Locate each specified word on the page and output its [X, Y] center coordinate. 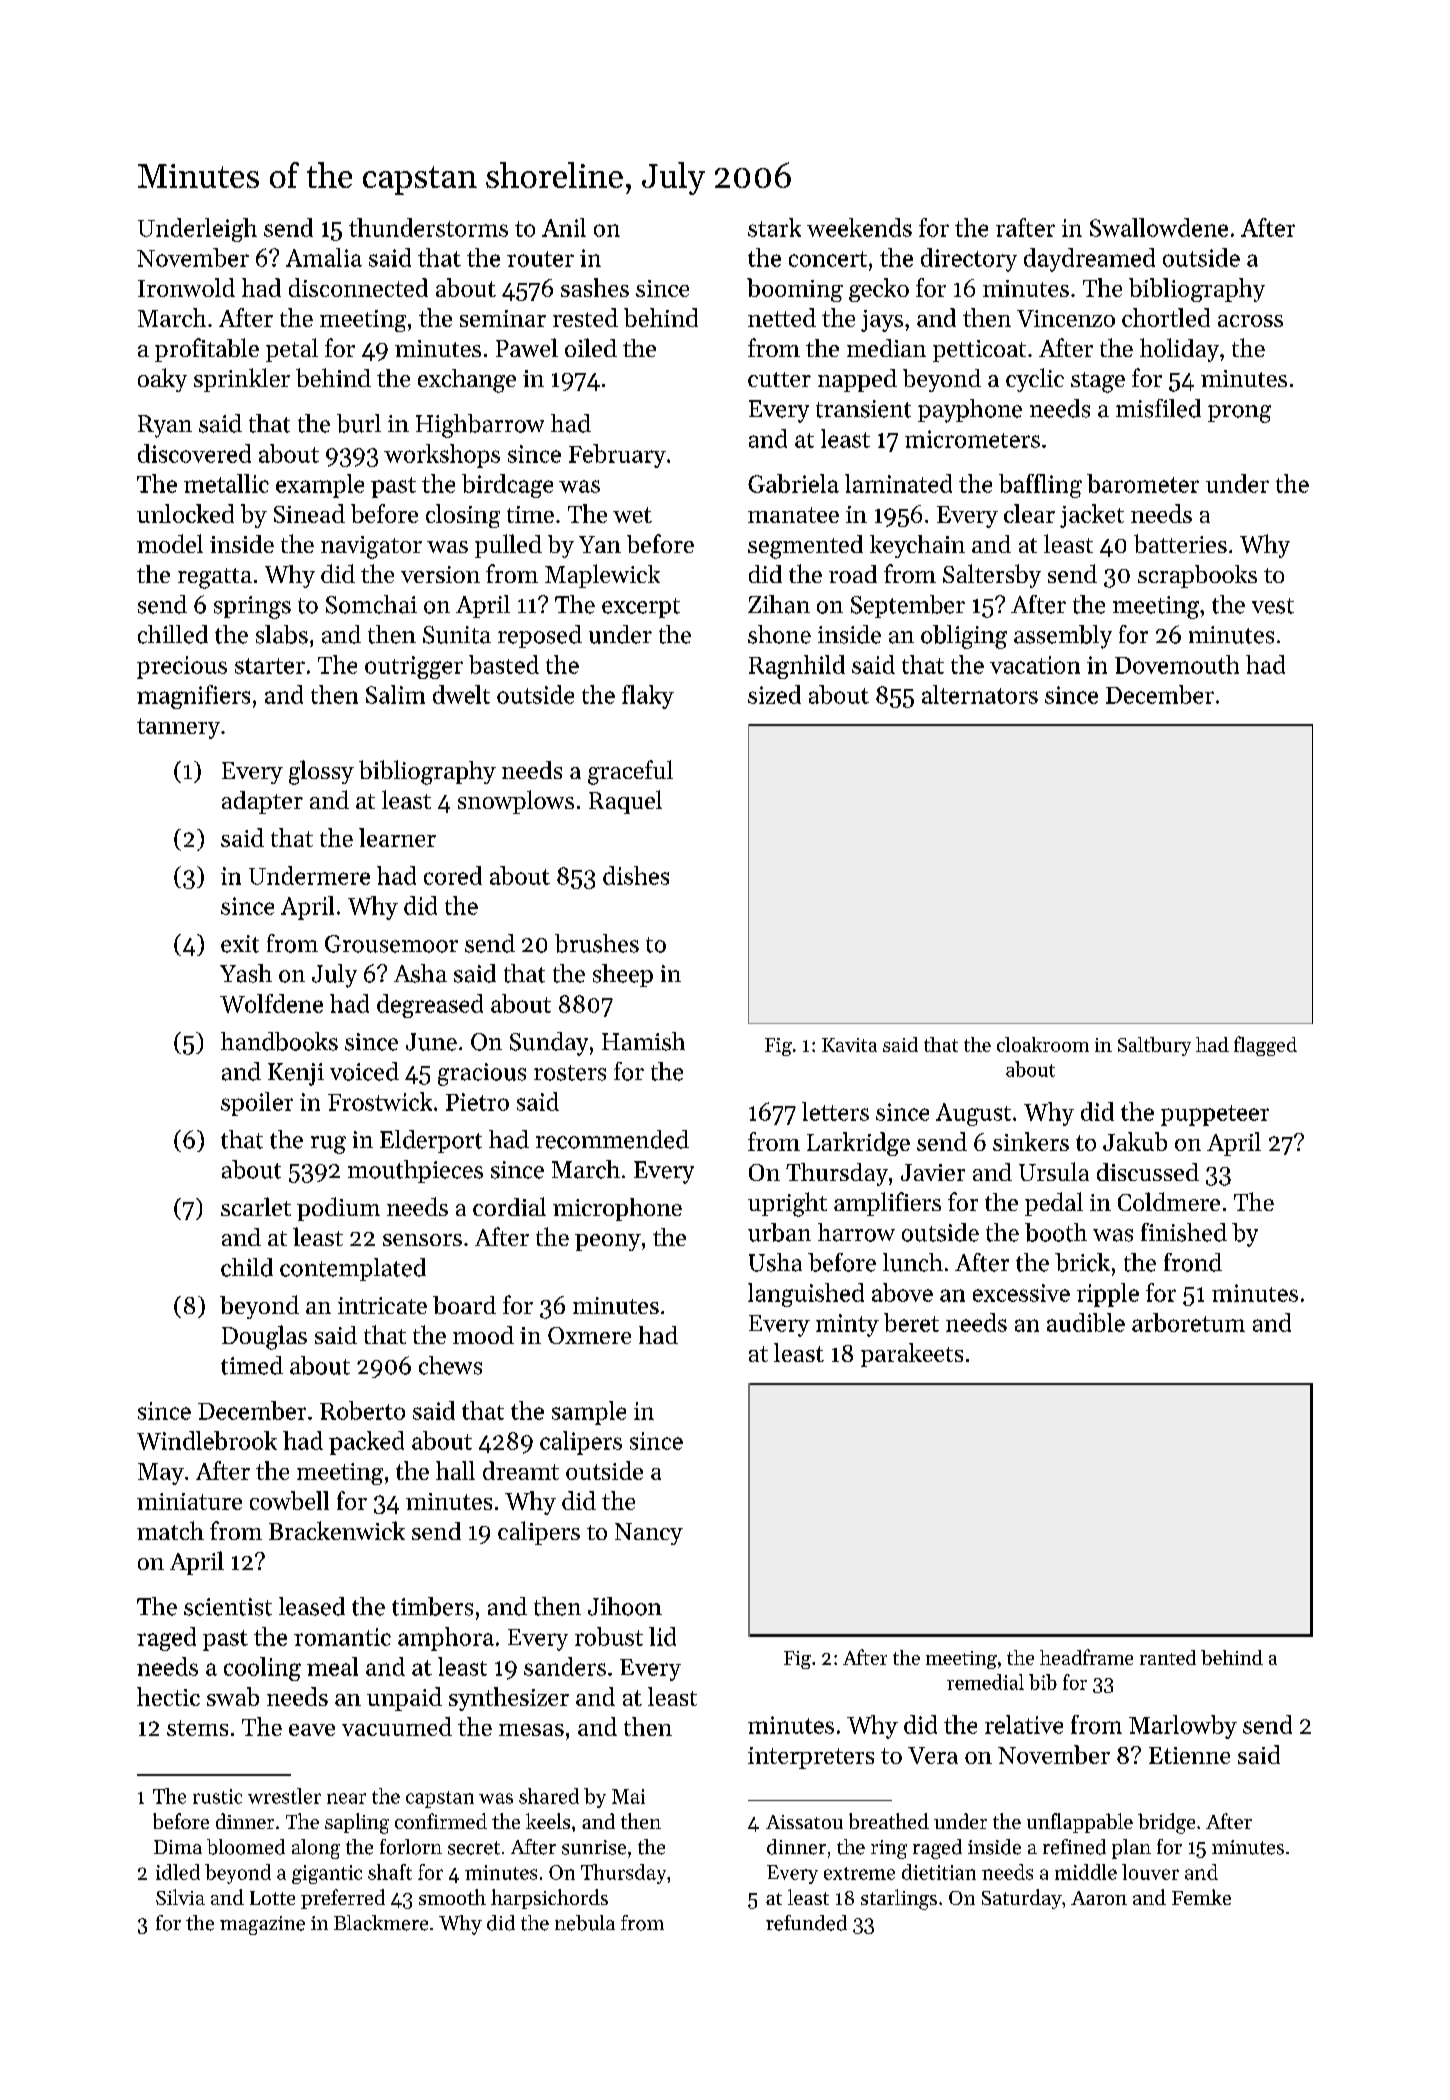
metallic [226, 483]
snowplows [516, 802]
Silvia [180, 1897]
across [1250, 321]
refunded [806, 1923]
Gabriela [793, 483]
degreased [430, 1006]
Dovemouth [1177, 664]
